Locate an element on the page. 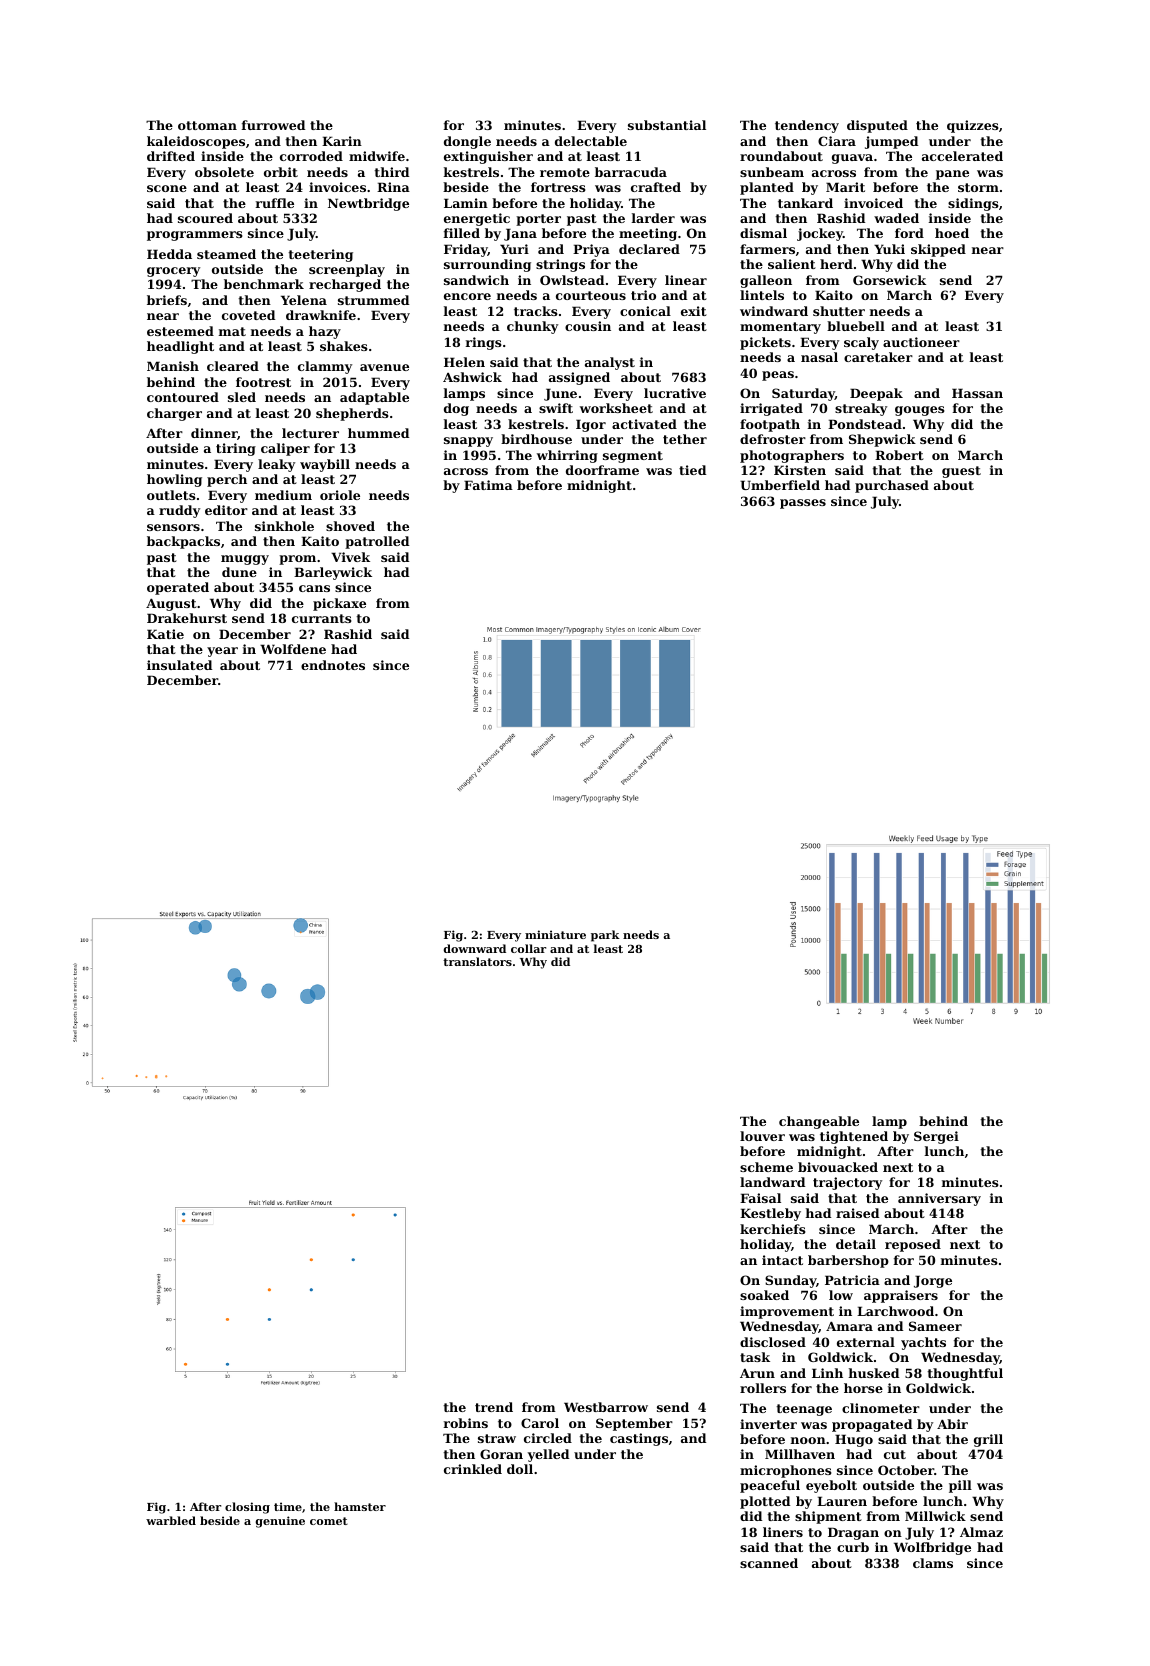 This document has width=1150, height=1666. miniature is located at coordinates (555, 934).
